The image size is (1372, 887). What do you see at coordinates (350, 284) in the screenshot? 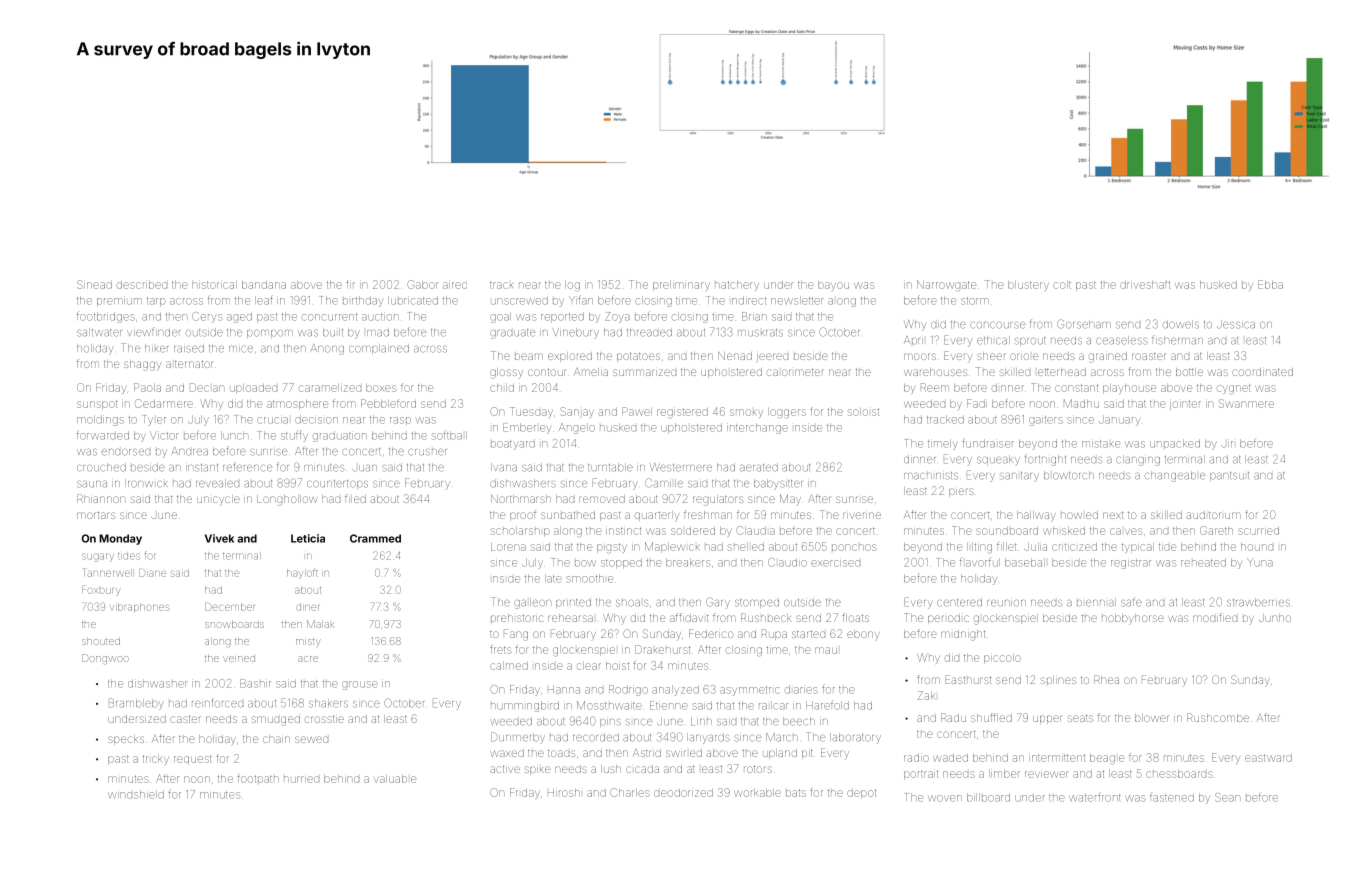
I see `fir` at bounding box center [350, 284].
